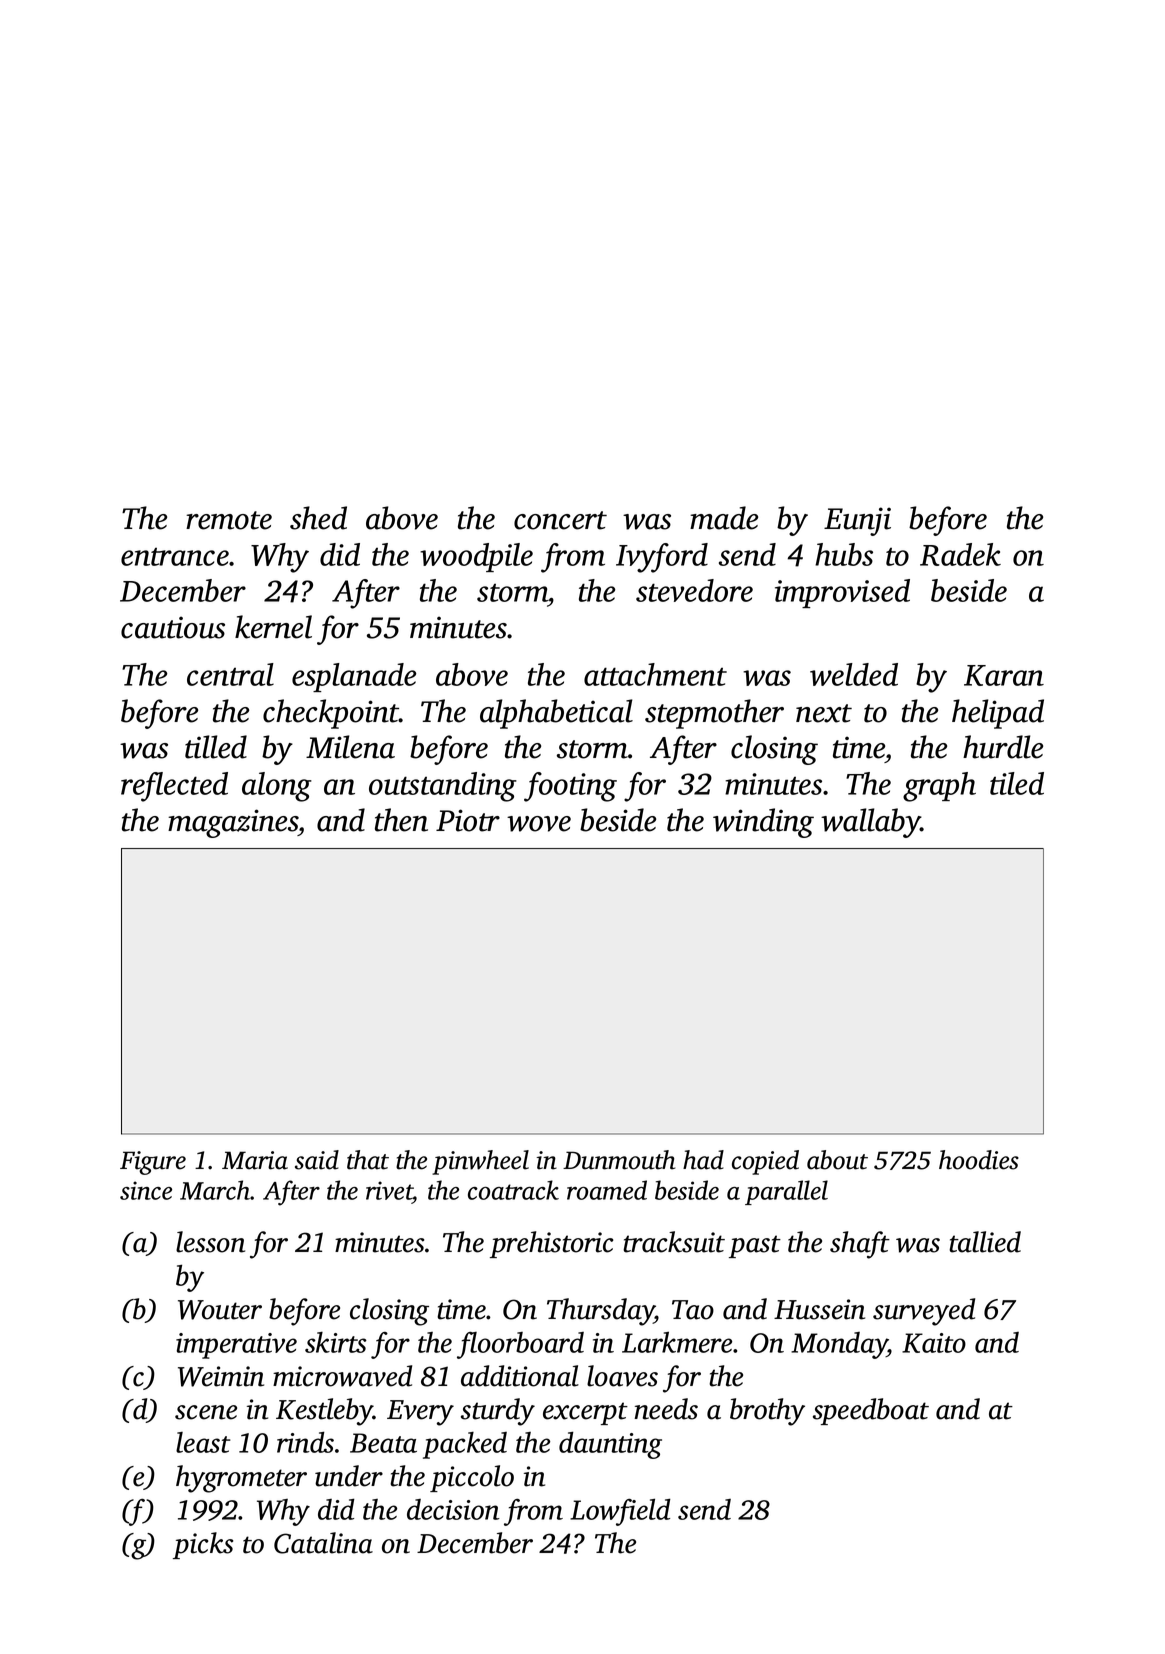 This document has width=1165, height=1654. I want to click on woodpile, so click(476, 557).
